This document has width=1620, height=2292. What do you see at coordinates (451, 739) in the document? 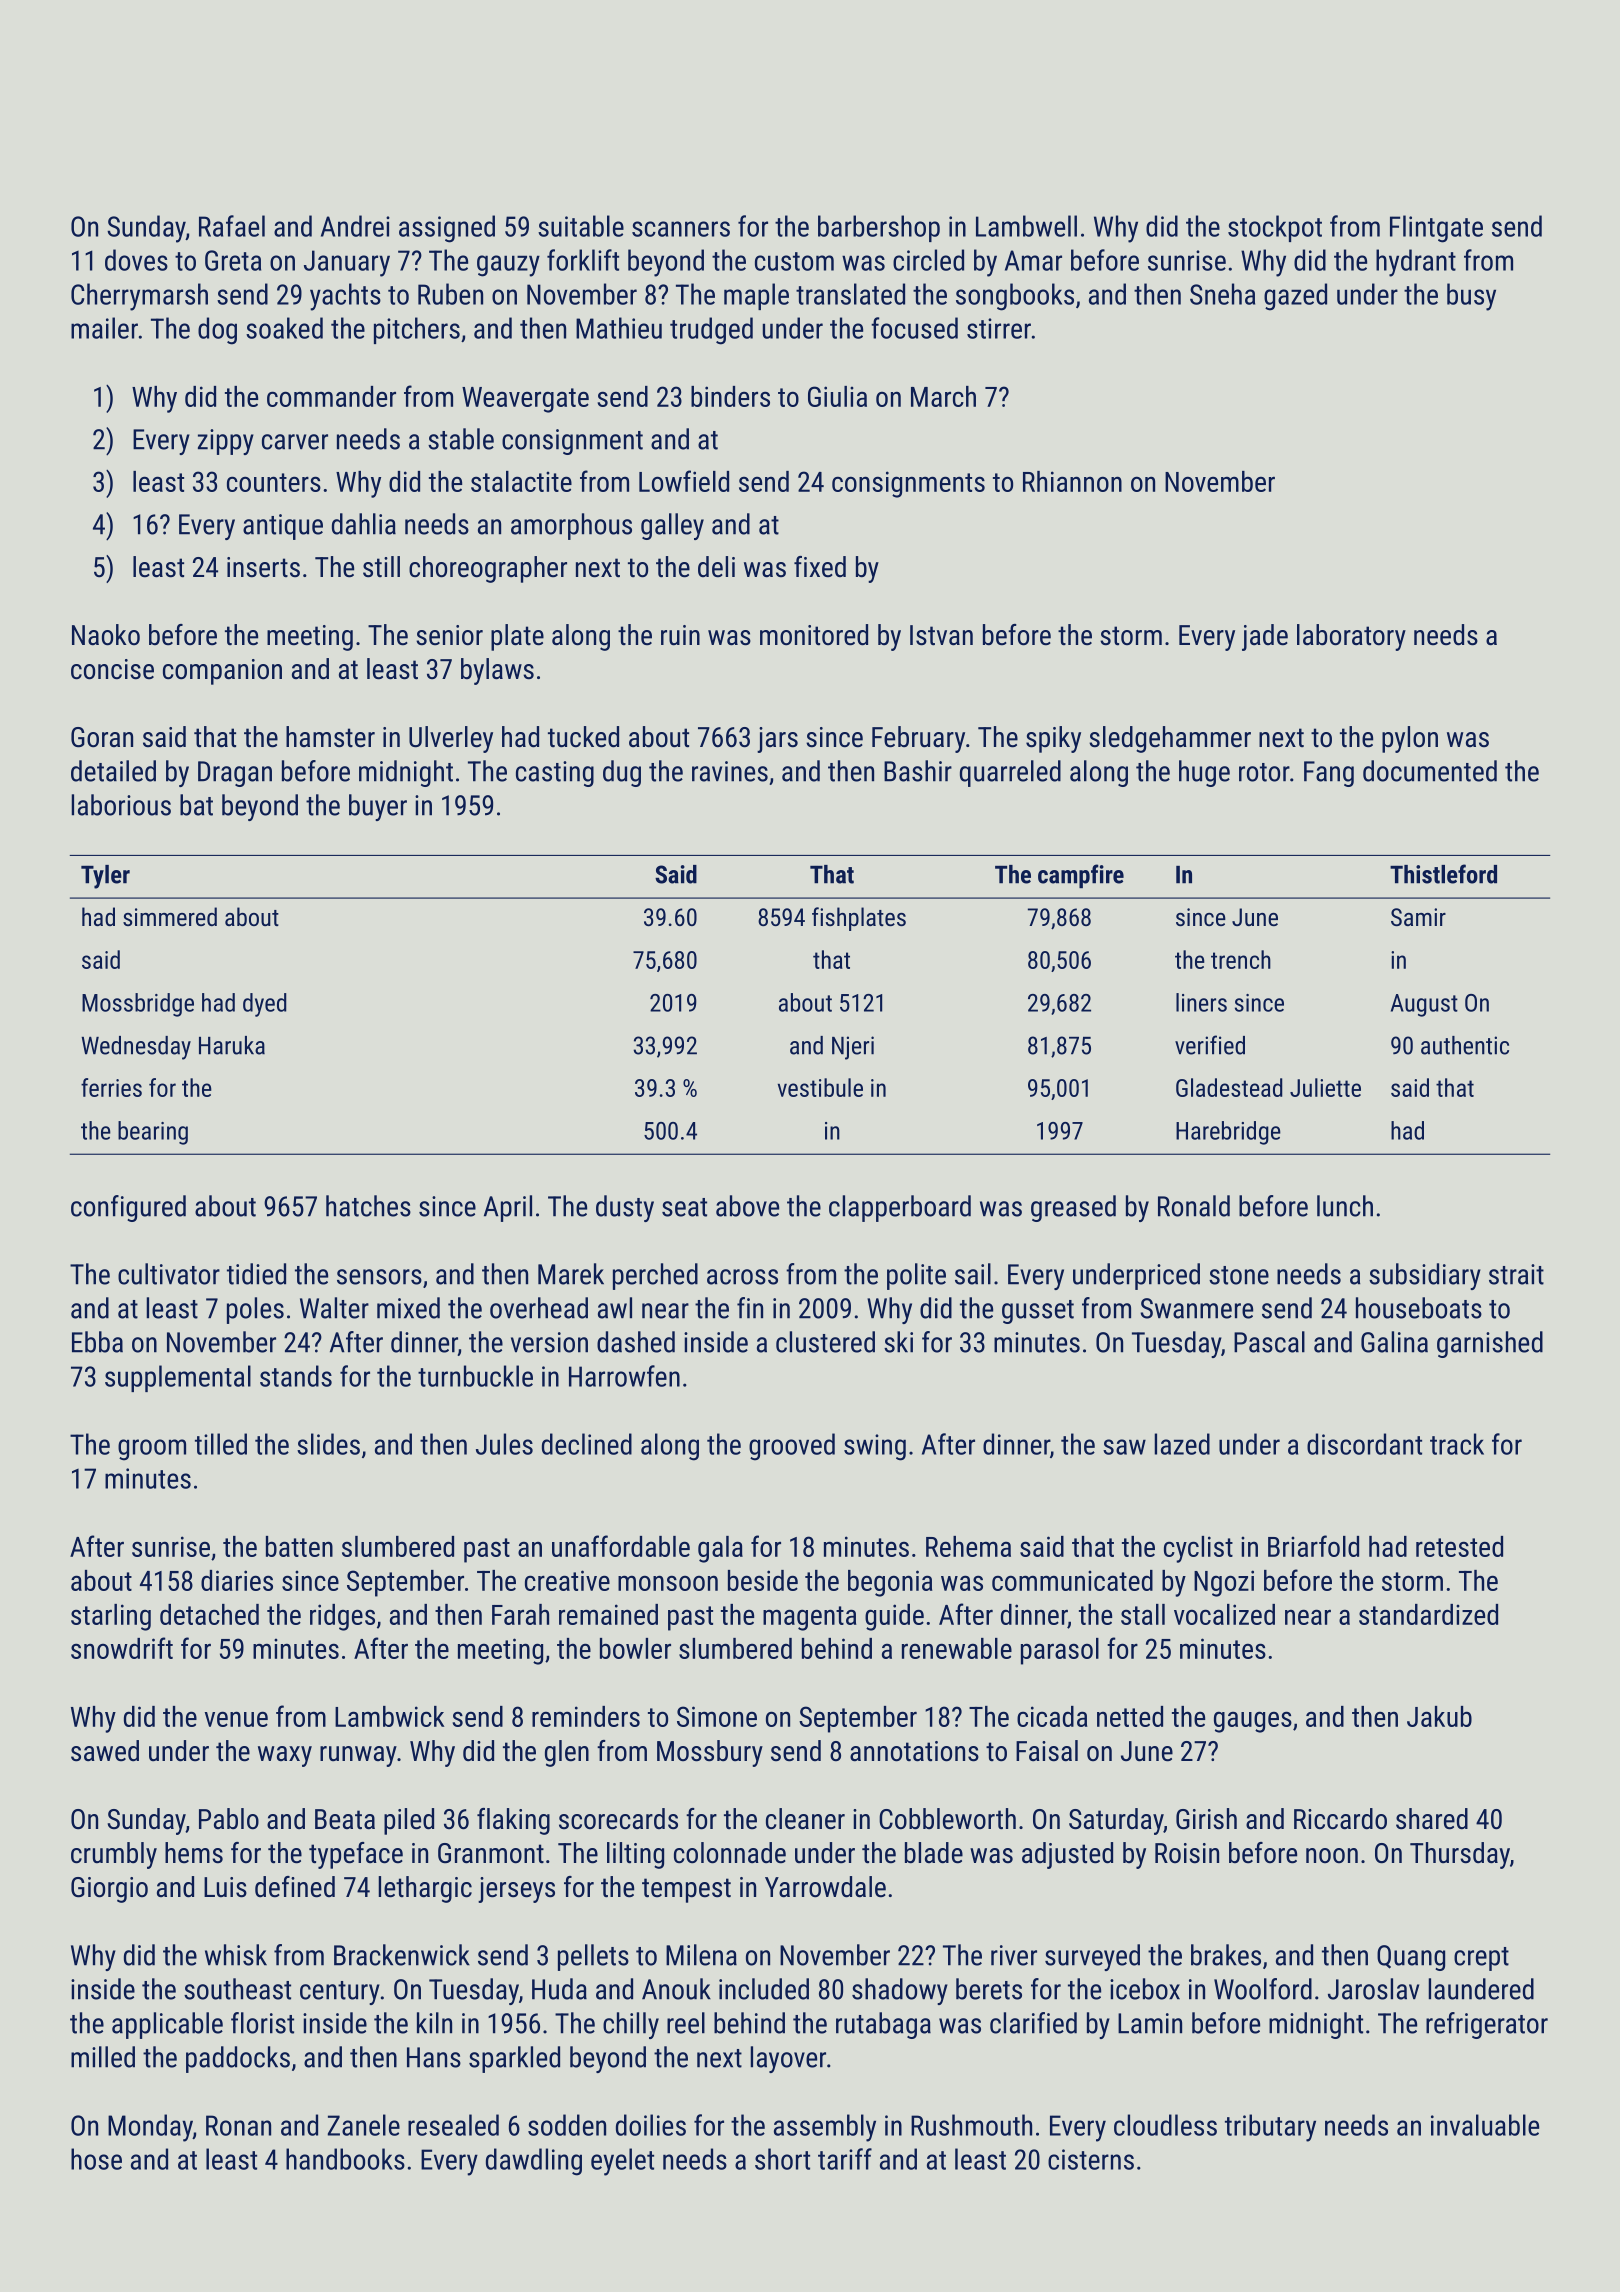
I see `Ulverley` at bounding box center [451, 739].
